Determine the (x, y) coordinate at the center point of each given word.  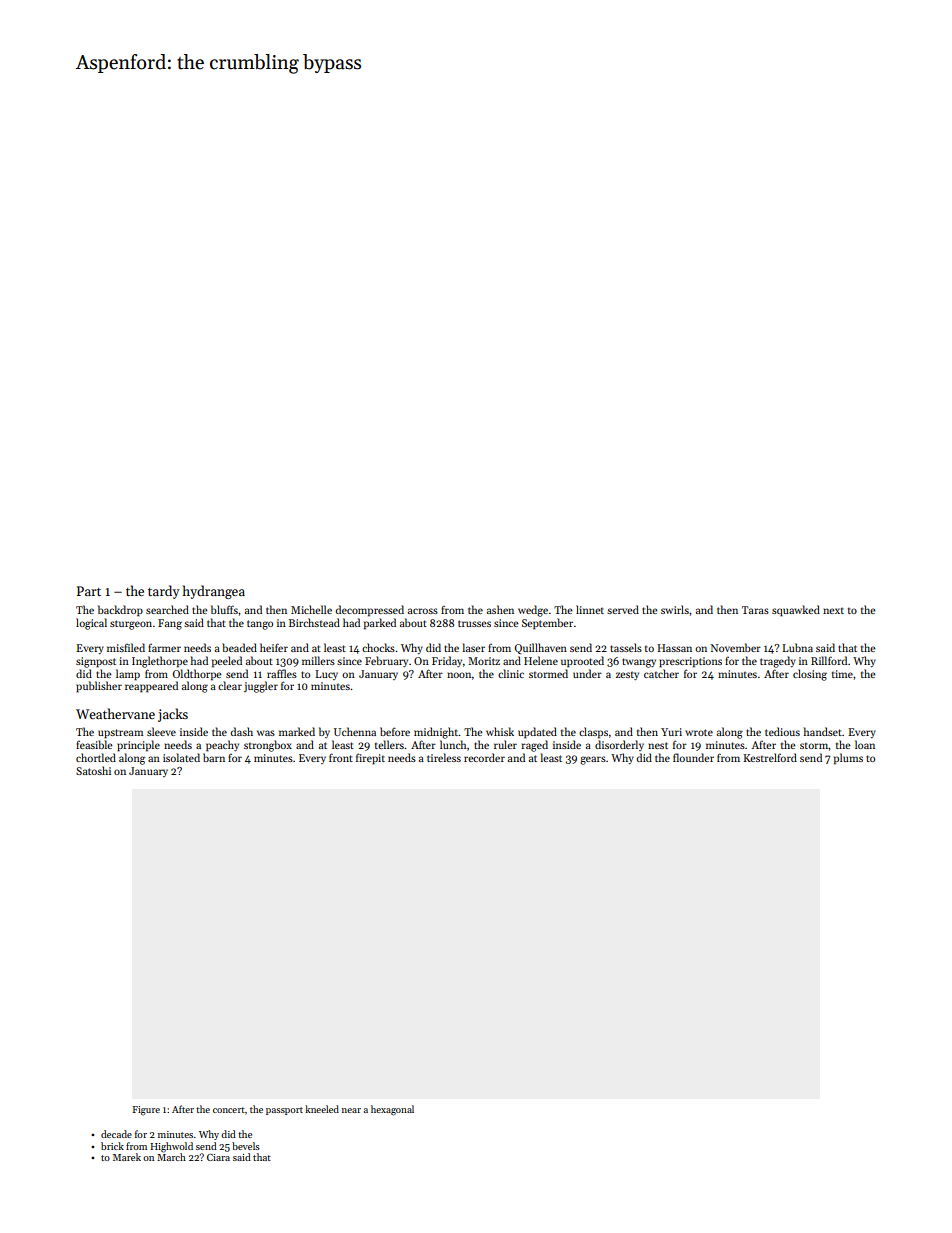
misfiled (126, 647)
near (351, 1110)
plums (848, 758)
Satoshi (93, 770)
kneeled (322, 1109)
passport (284, 1111)
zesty (627, 675)
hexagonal (392, 1110)
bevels (246, 1146)
